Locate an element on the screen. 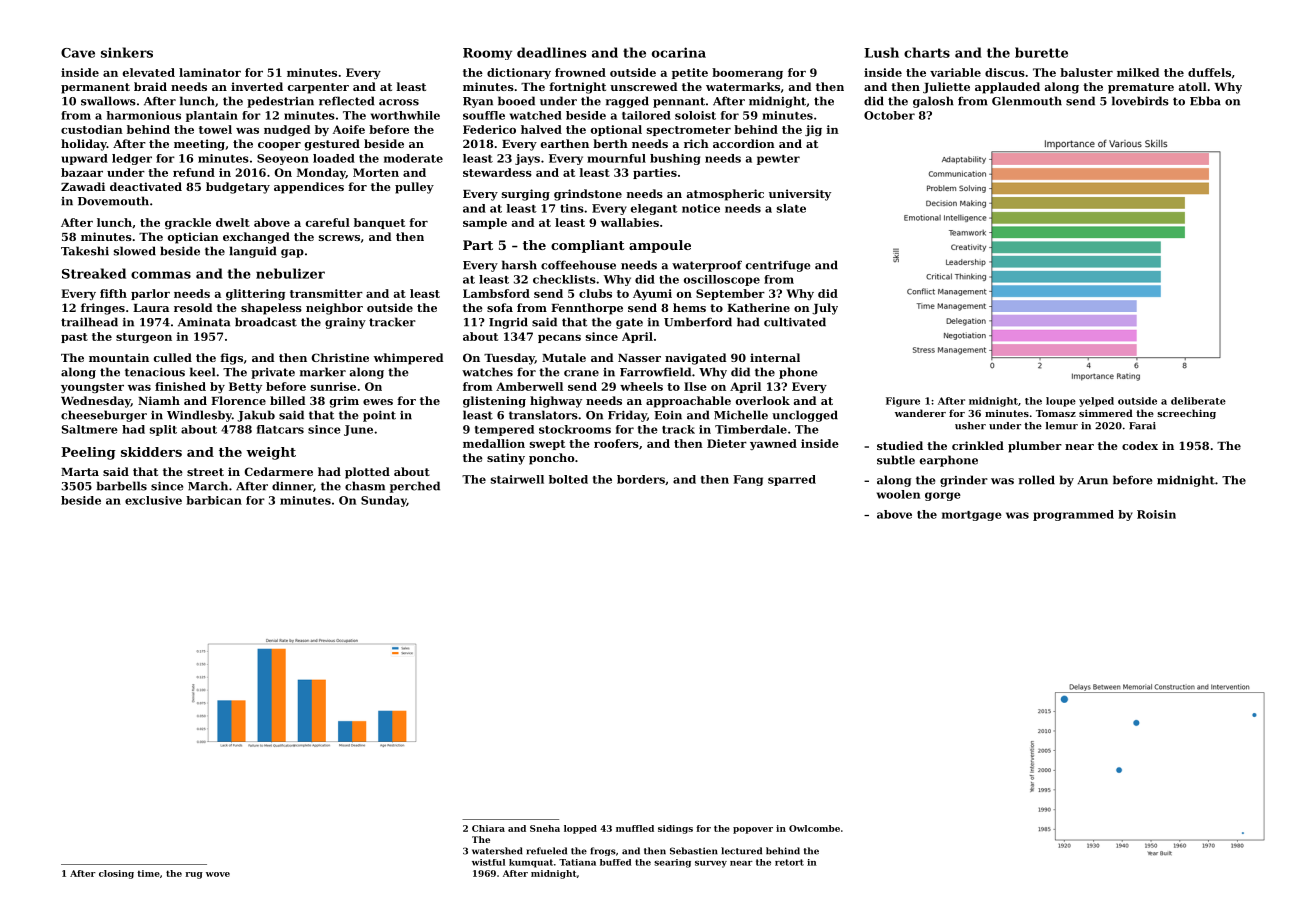 This screenshot has height=924, width=1308. screeching is located at coordinates (1186, 414).
